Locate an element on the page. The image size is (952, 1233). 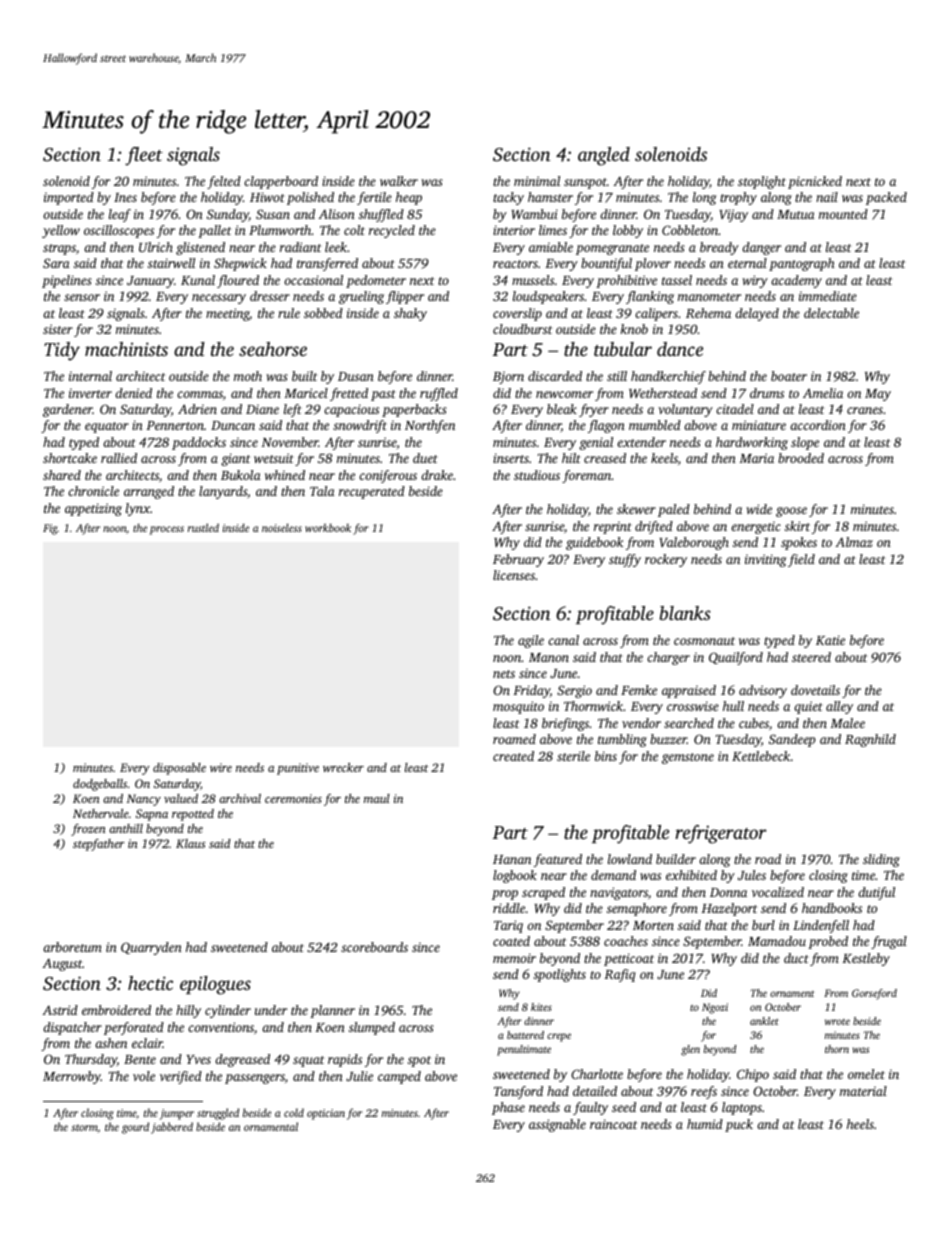
shared is located at coordinates (62, 475).
